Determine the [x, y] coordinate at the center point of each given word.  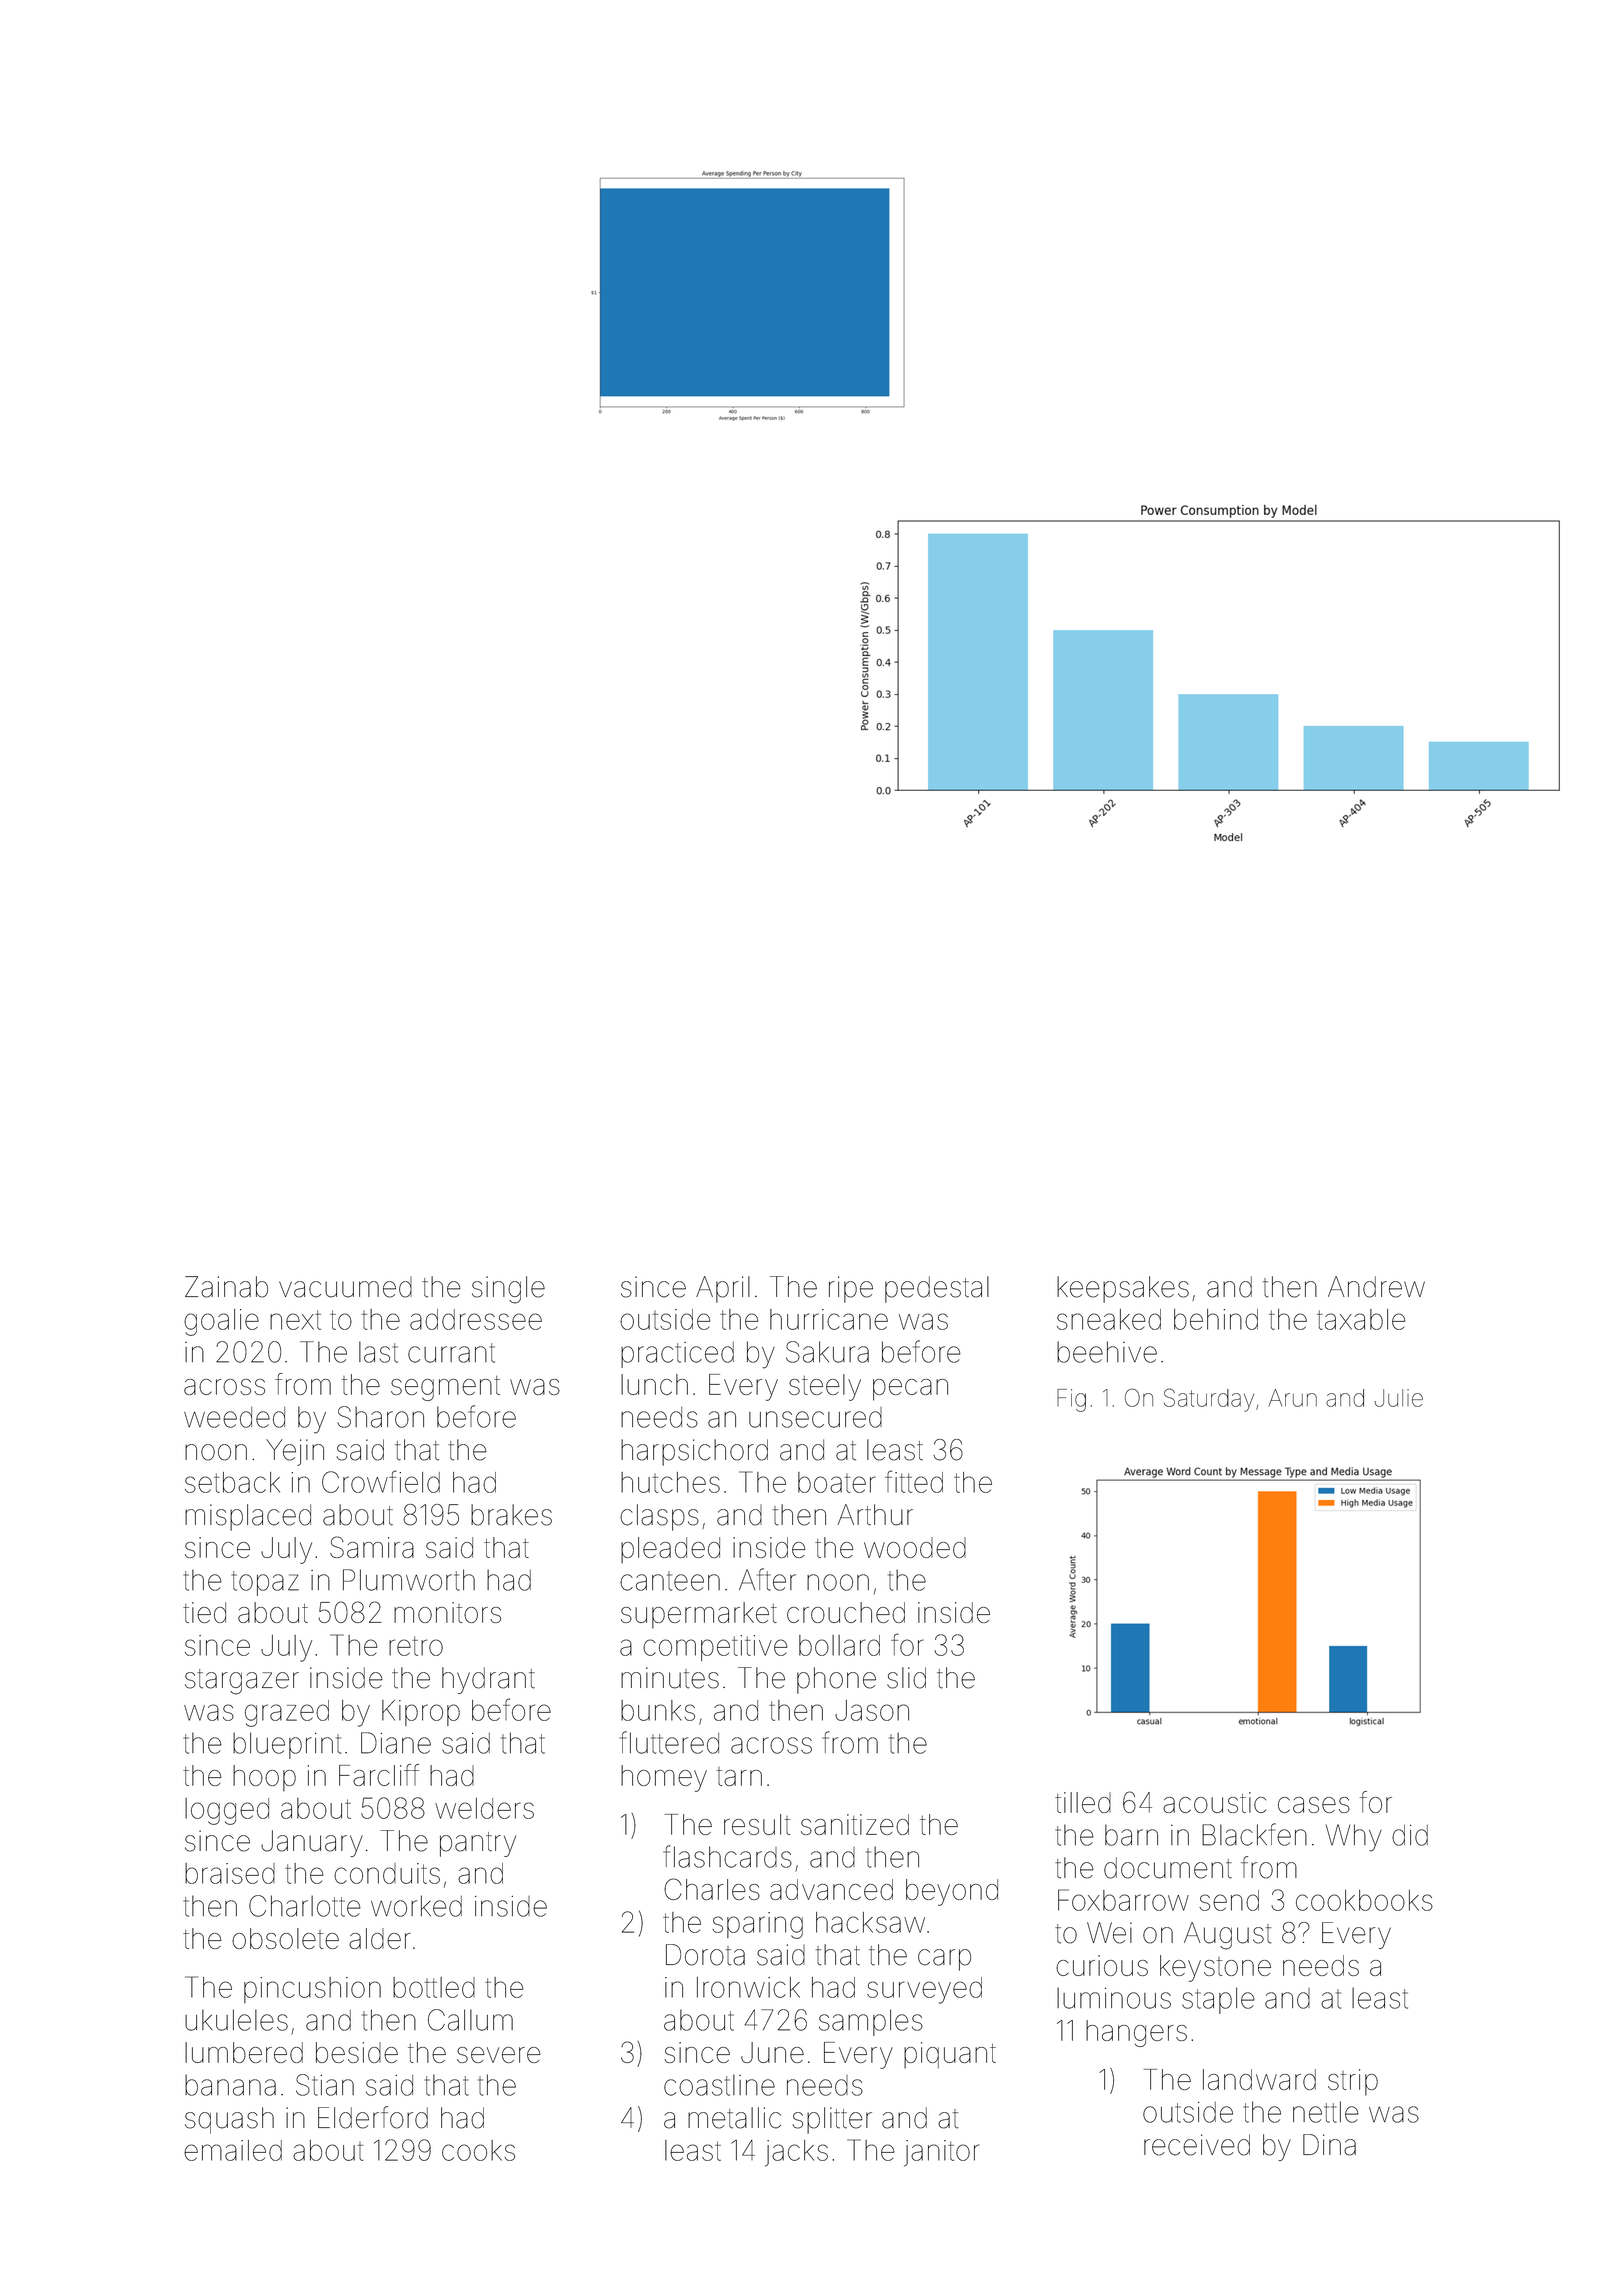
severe [499, 2055]
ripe [851, 1289]
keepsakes [1123, 1289]
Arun [1292, 1398]
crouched [846, 1612]
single [508, 1290]
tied [204, 1612]
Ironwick [748, 1987]
